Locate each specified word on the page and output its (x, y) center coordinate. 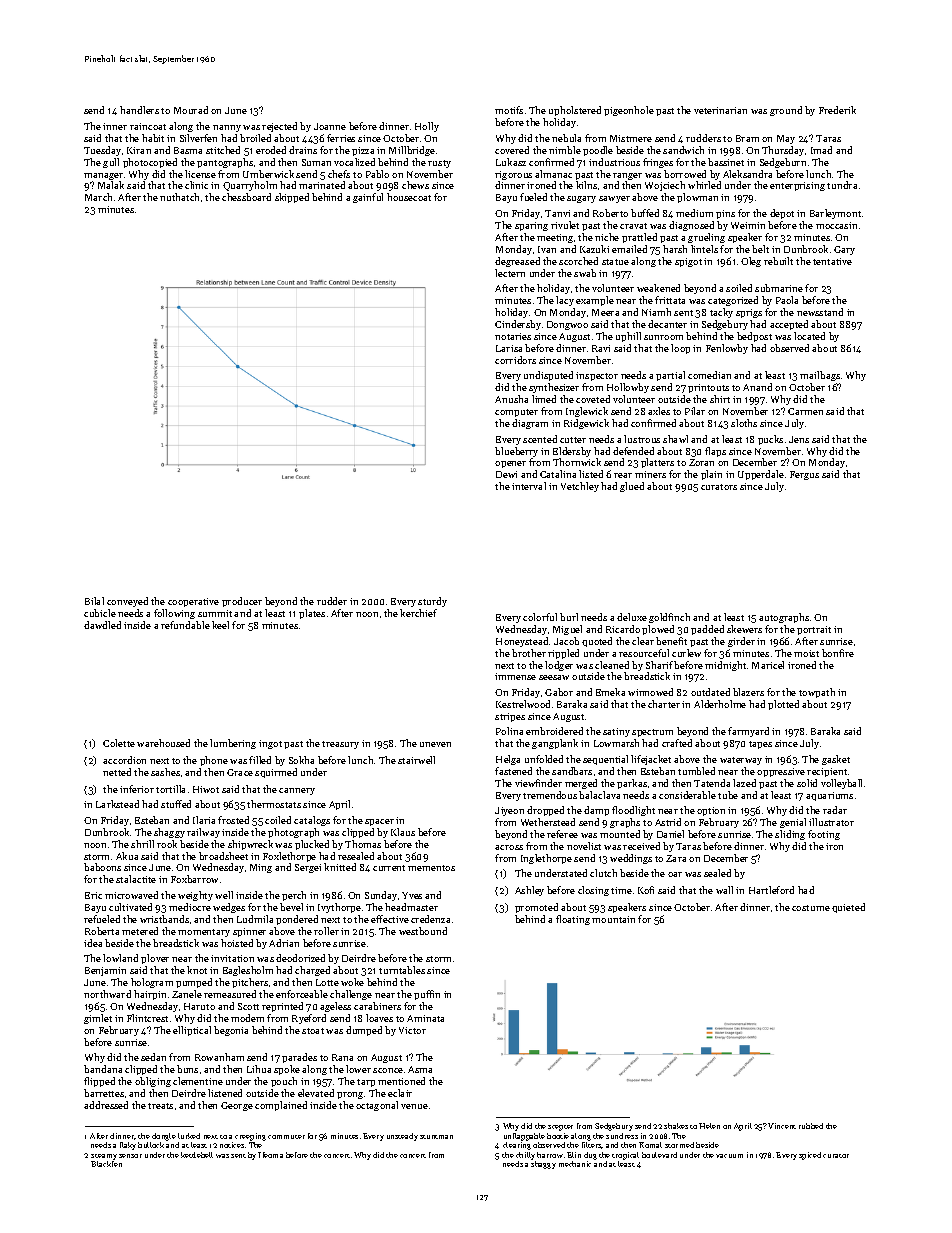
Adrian (284, 943)
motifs (509, 110)
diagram (530, 424)
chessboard (246, 197)
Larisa (509, 348)
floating (573, 920)
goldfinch (669, 618)
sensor (130, 1156)
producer (242, 602)
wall (724, 890)
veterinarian (720, 110)
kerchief (418, 613)
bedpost (754, 337)
